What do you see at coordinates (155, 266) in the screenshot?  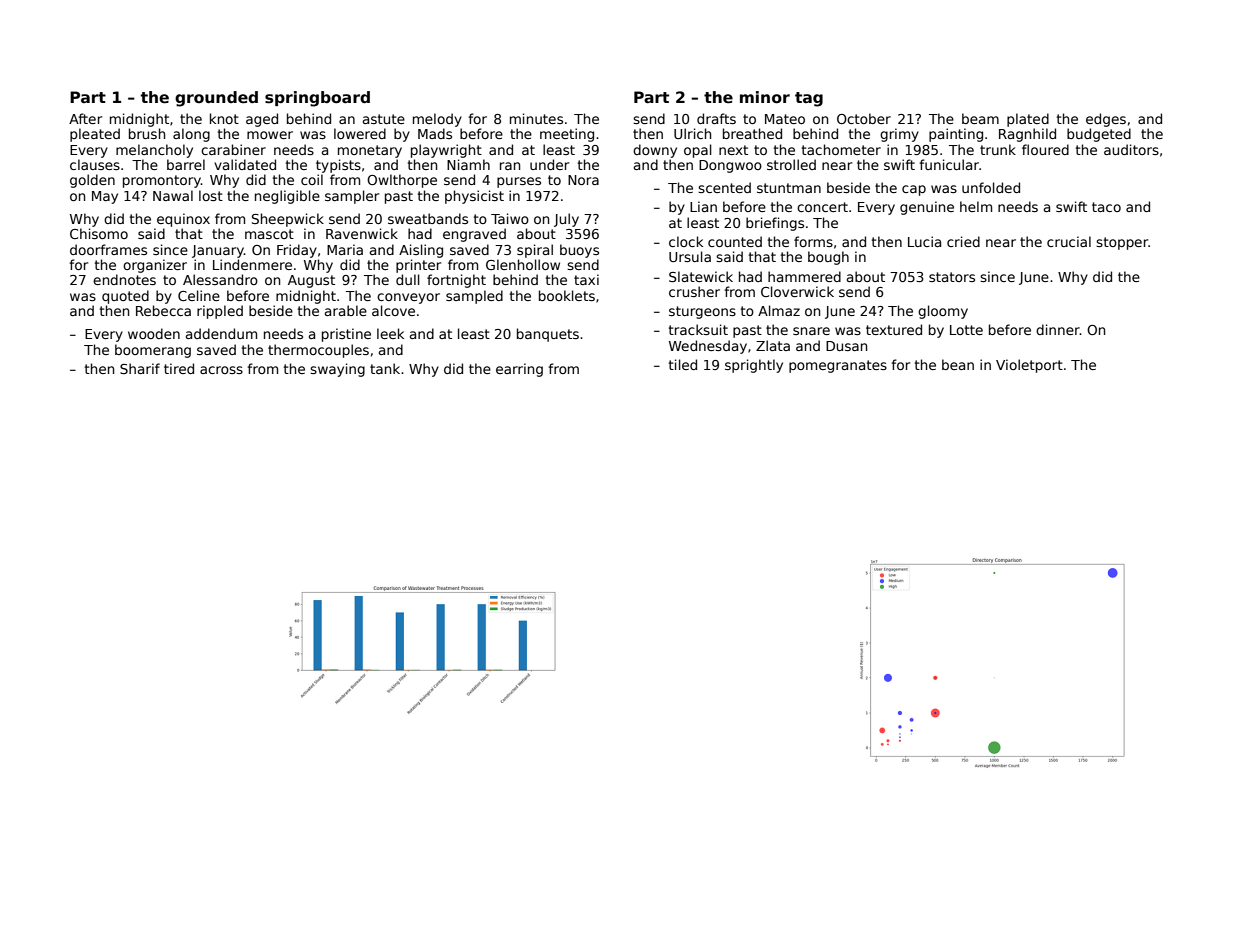 I see `organizer` at bounding box center [155, 266].
